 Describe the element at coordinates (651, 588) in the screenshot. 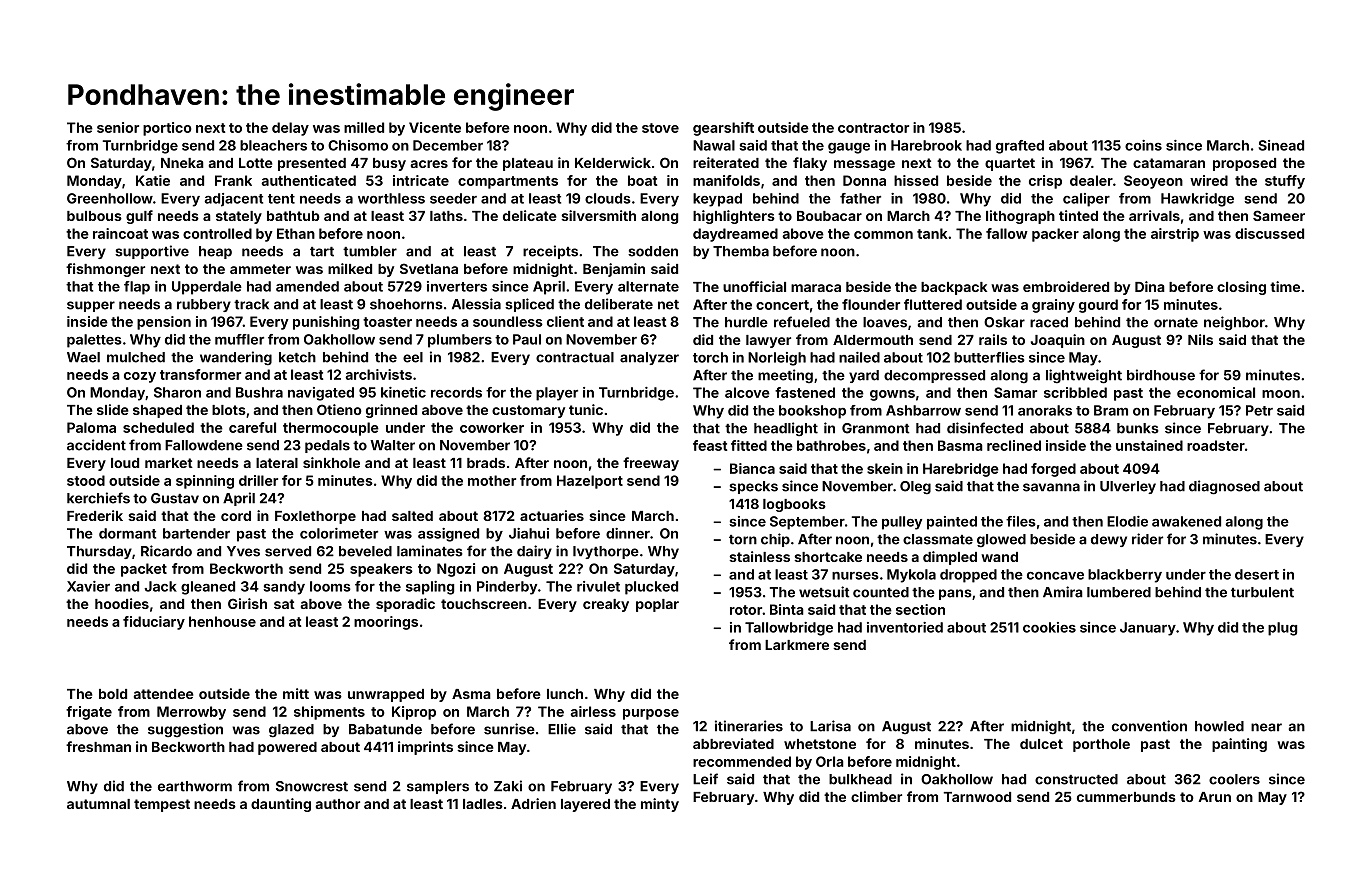

I see `plucked` at that location.
